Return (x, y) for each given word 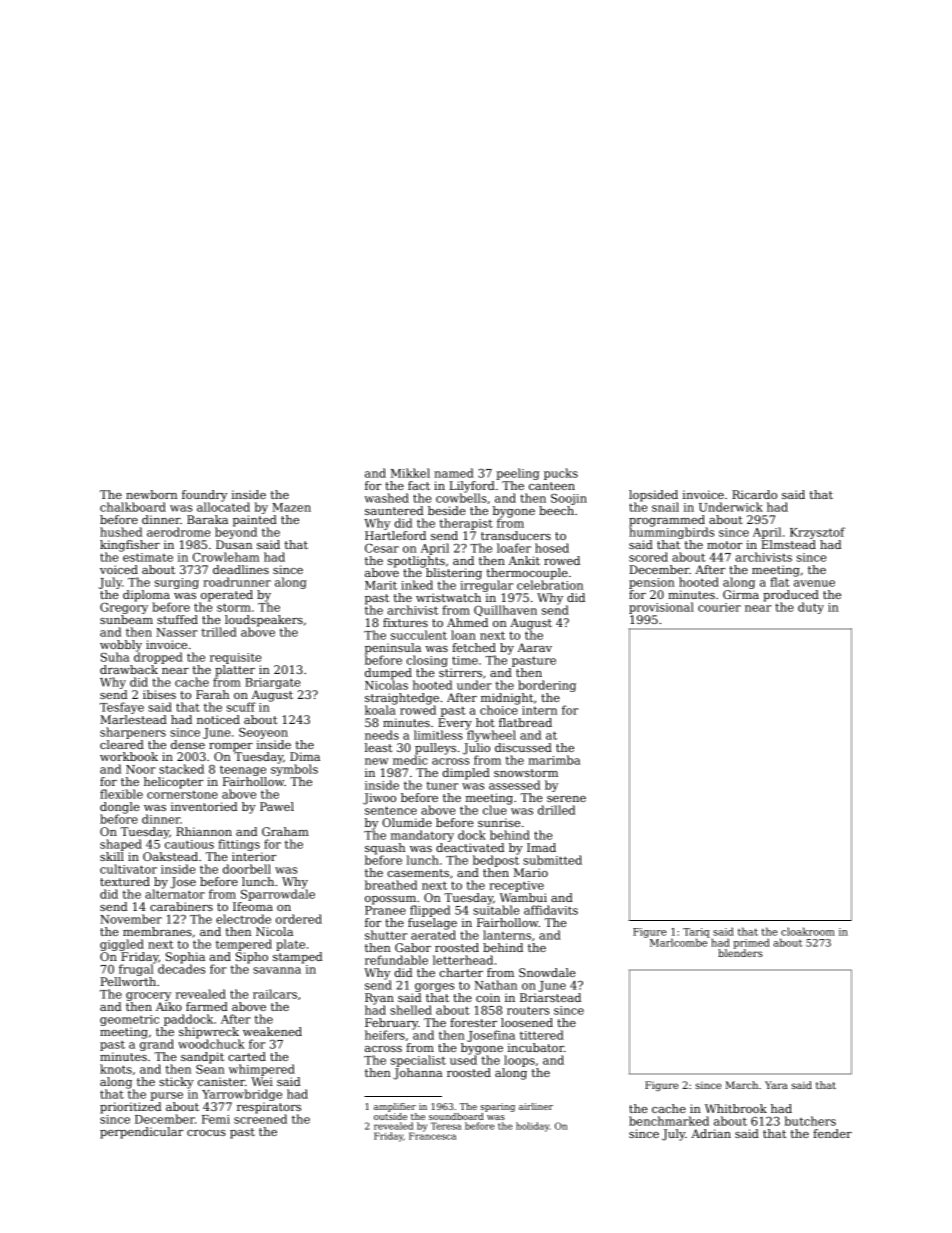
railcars (275, 994)
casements (418, 873)
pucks (561, 474)
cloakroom (808, 931)
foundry (204, 496)
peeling (517, 474)
